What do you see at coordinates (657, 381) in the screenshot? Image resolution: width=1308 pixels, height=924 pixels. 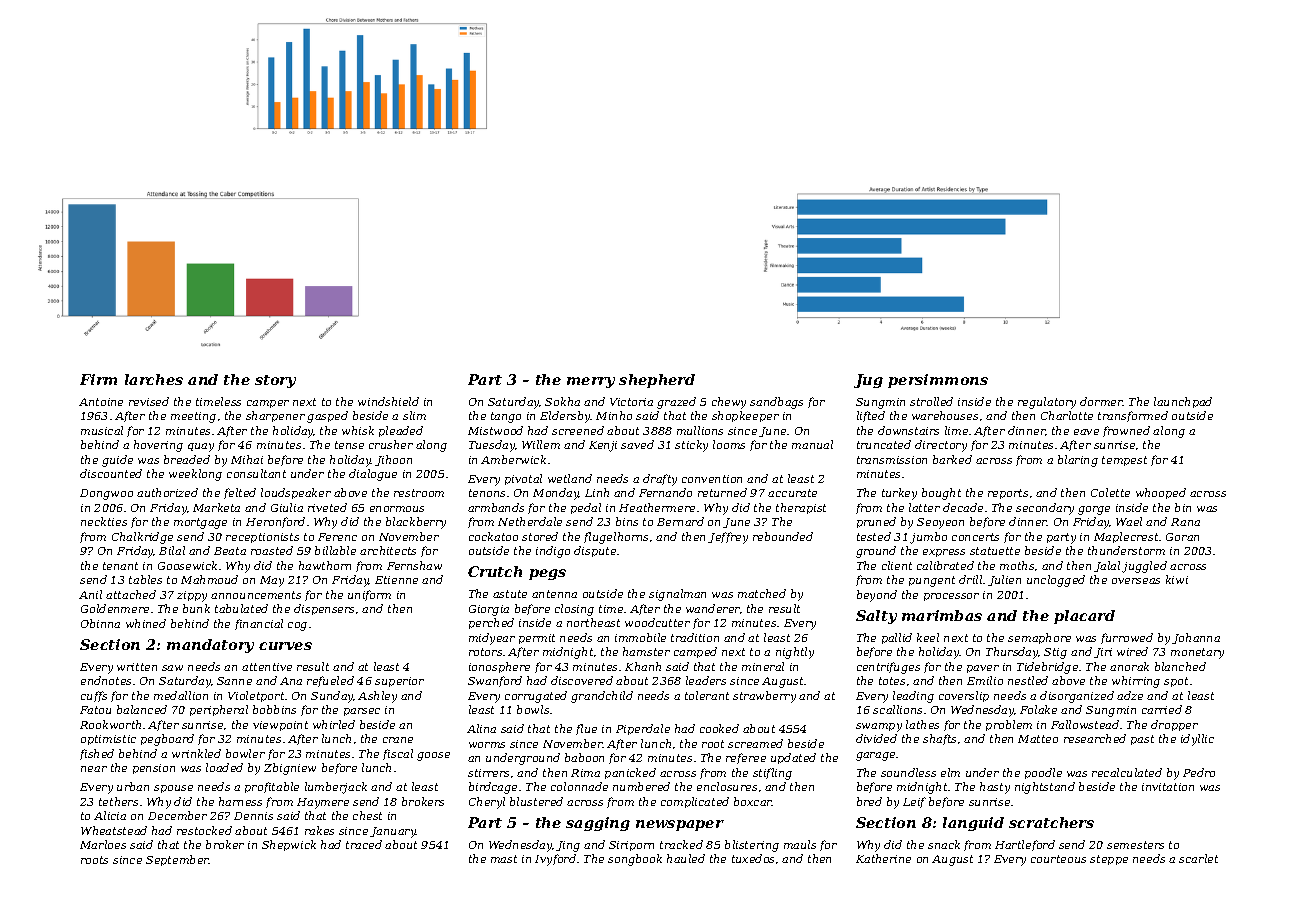 I see `shepherd` at bounding box center [657, 381].
